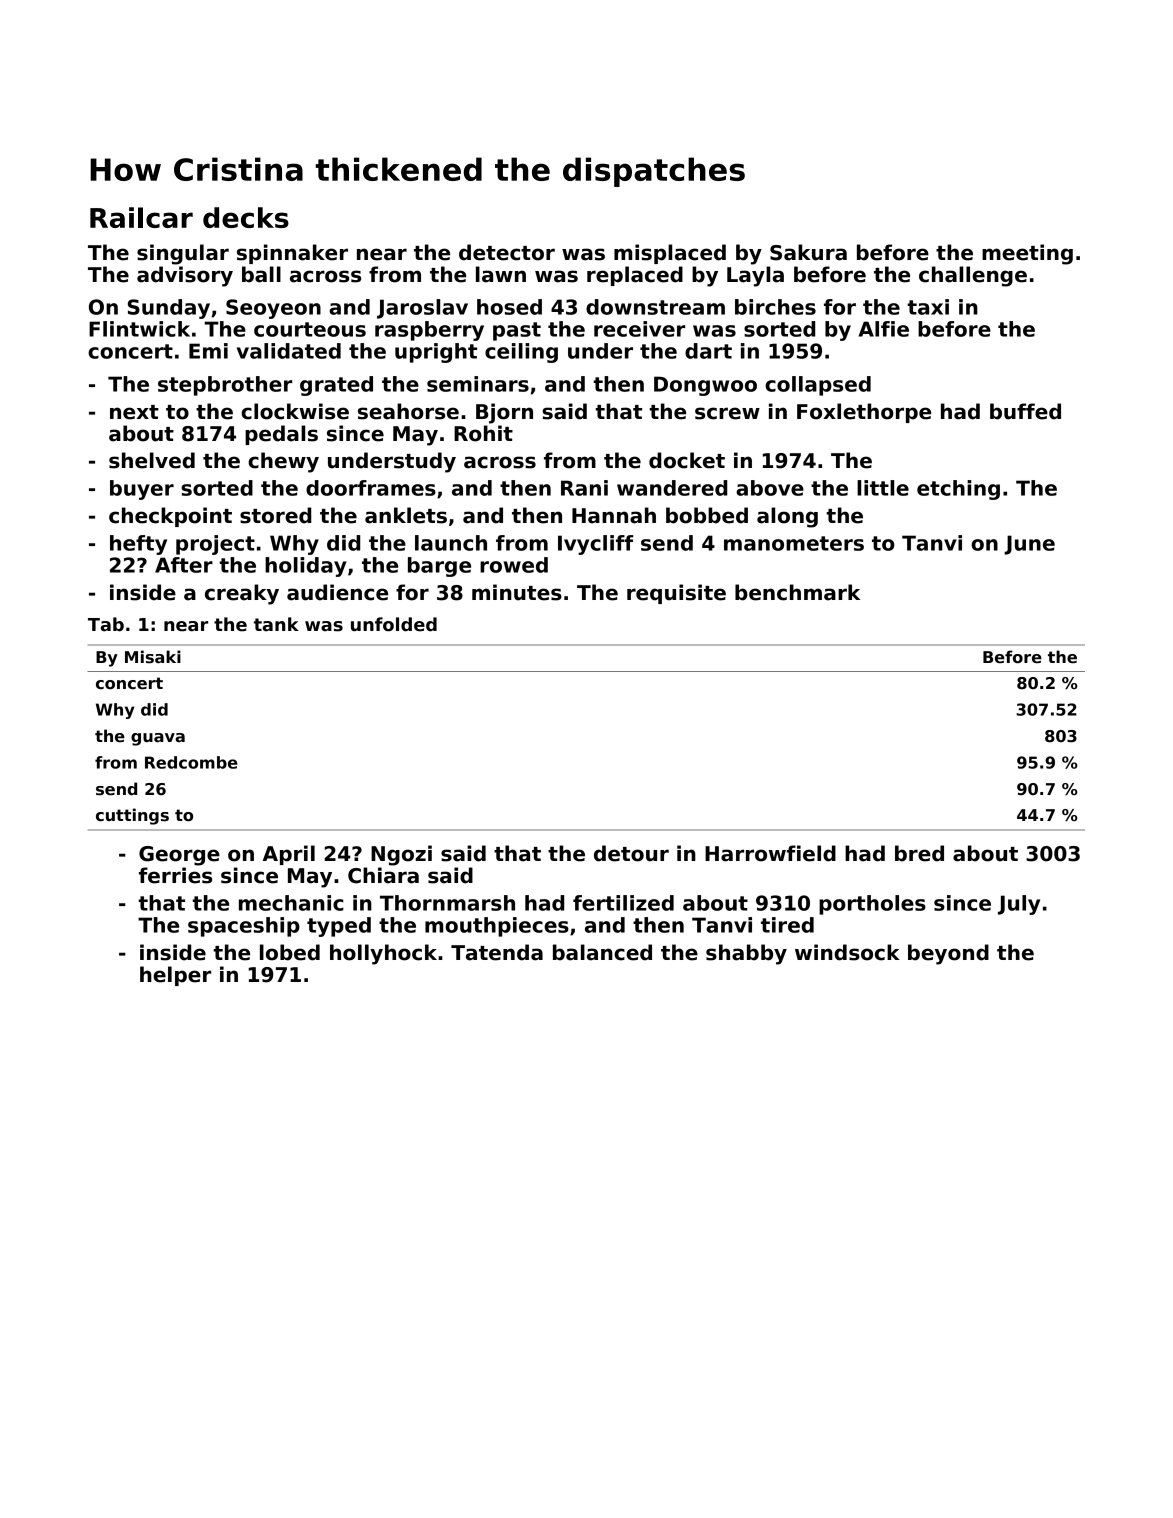  What do you see at coordinates (670, 254) in the image?
I see `misplaced` at bounding box center [670, 254].
